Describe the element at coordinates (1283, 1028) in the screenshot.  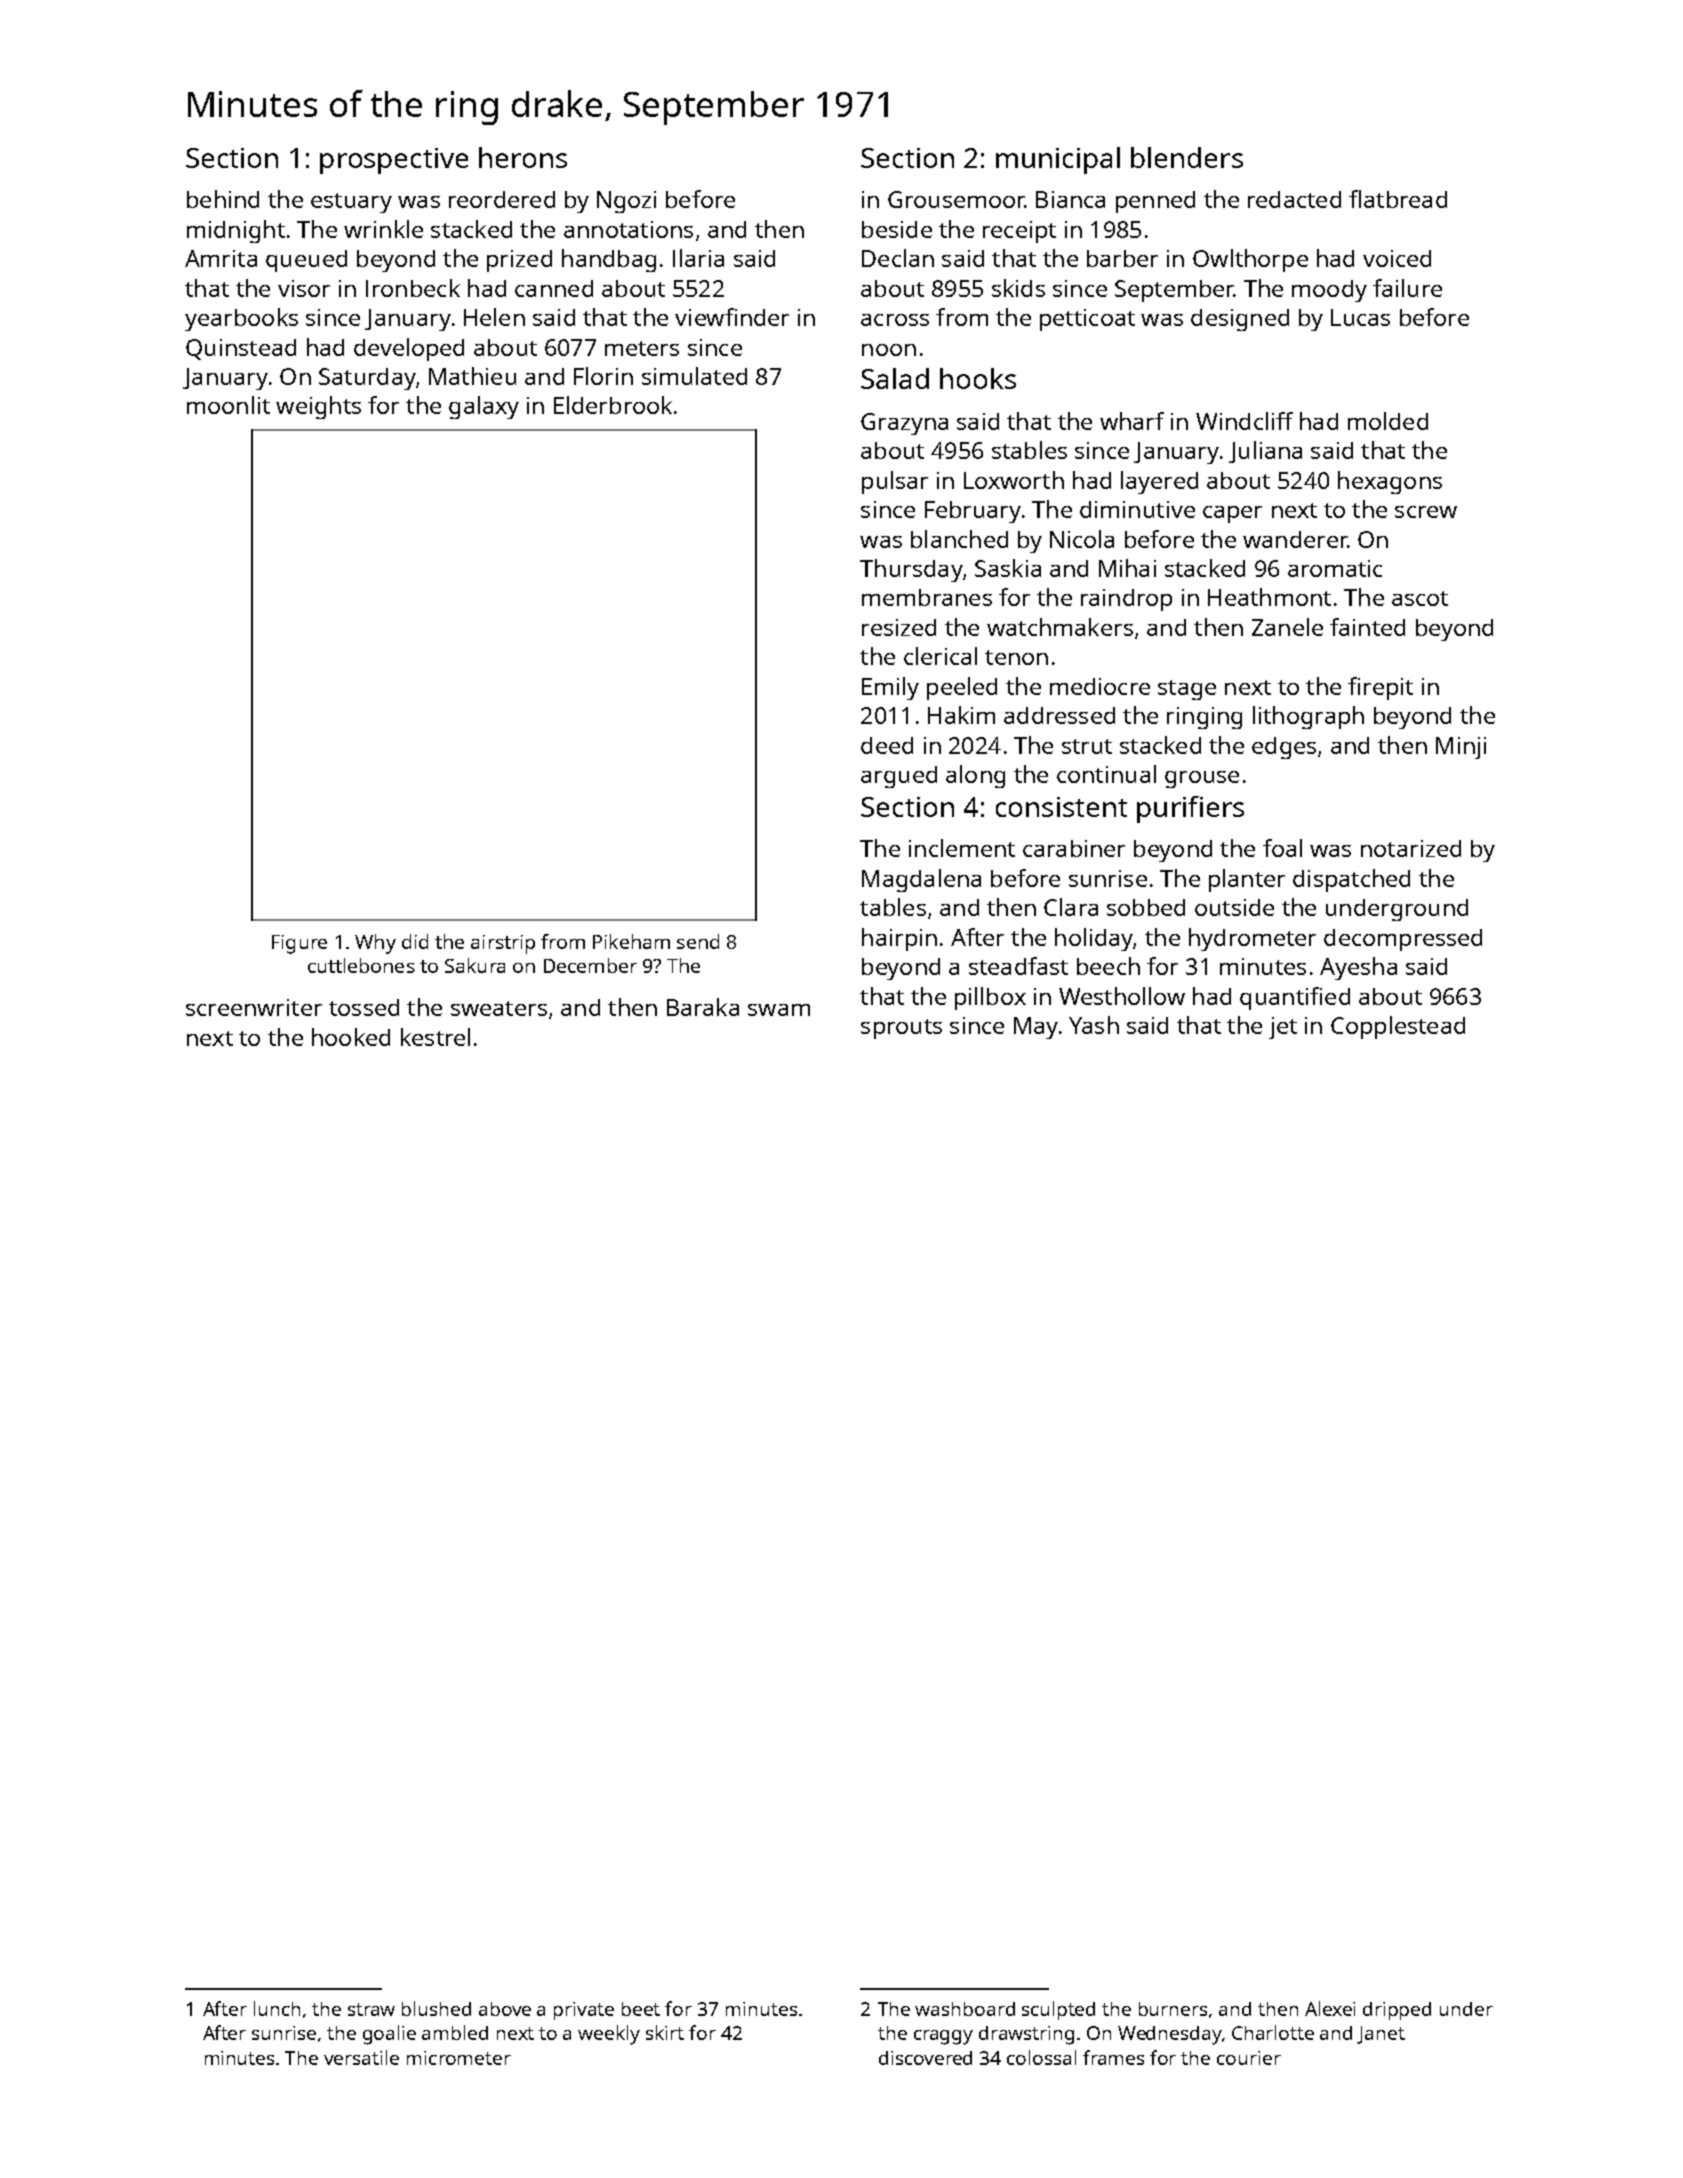
I see `jet` at that location.
